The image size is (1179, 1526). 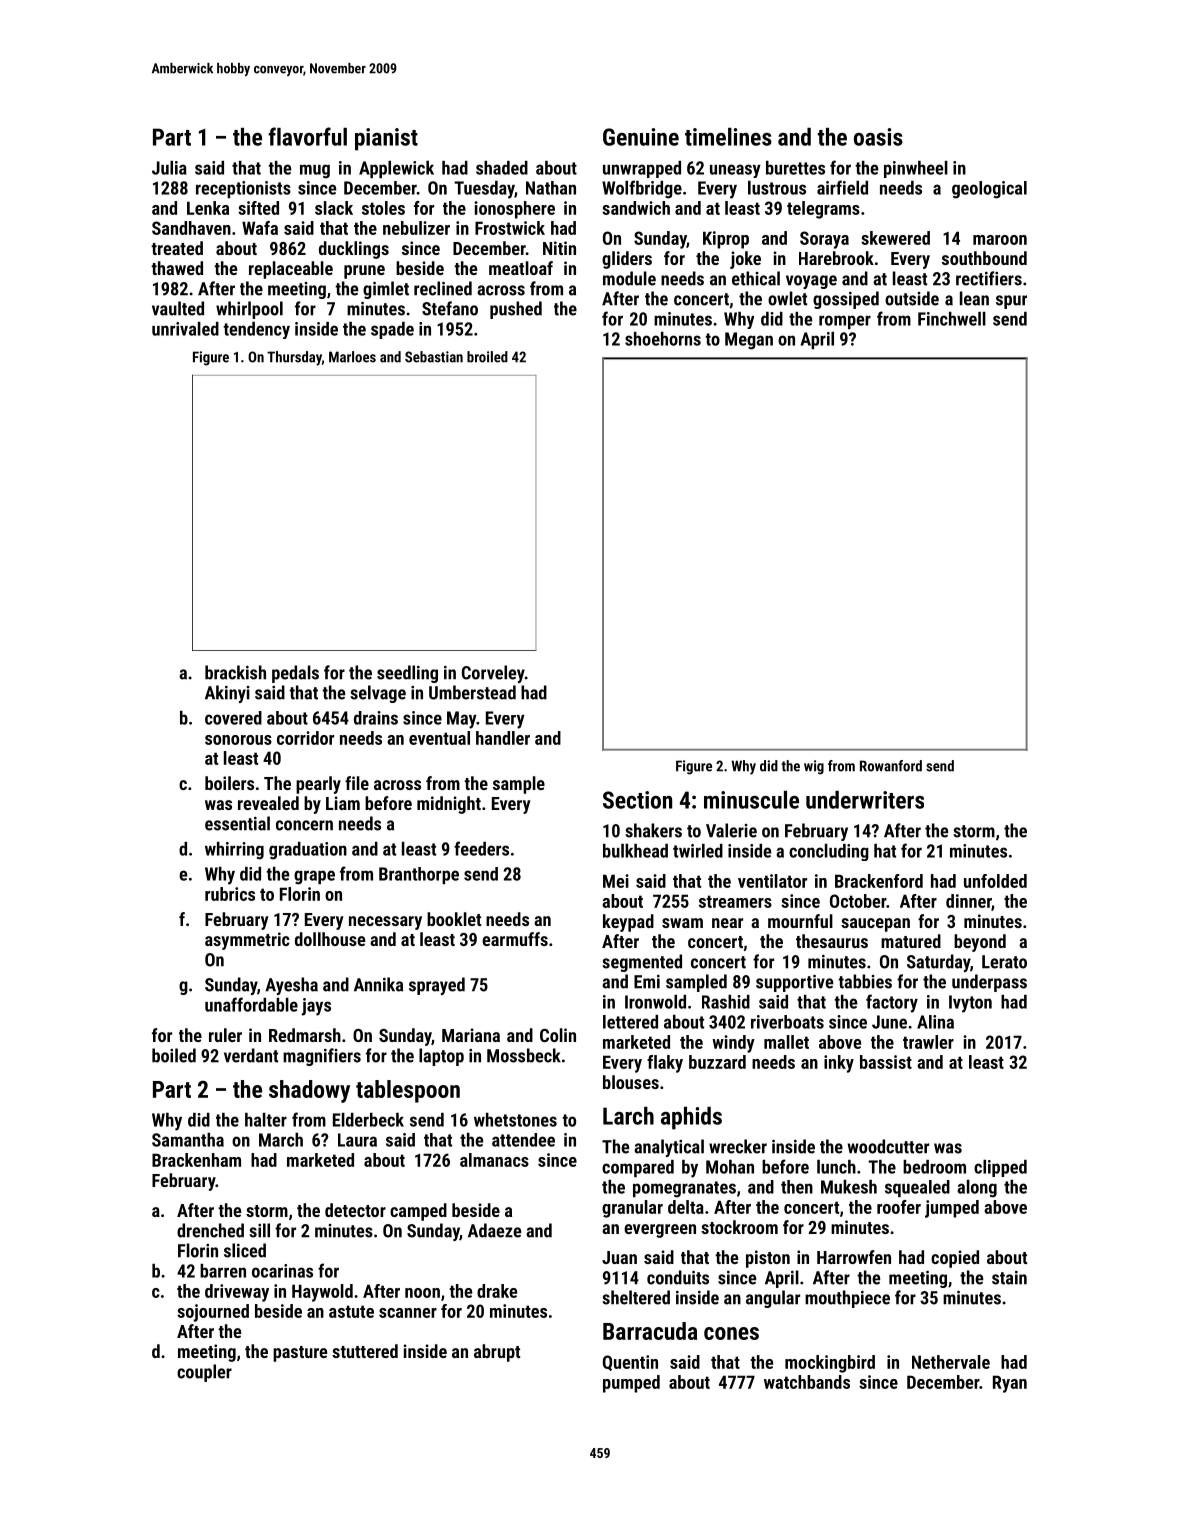 I want to click on feeders, so click(x=481, y=848).
